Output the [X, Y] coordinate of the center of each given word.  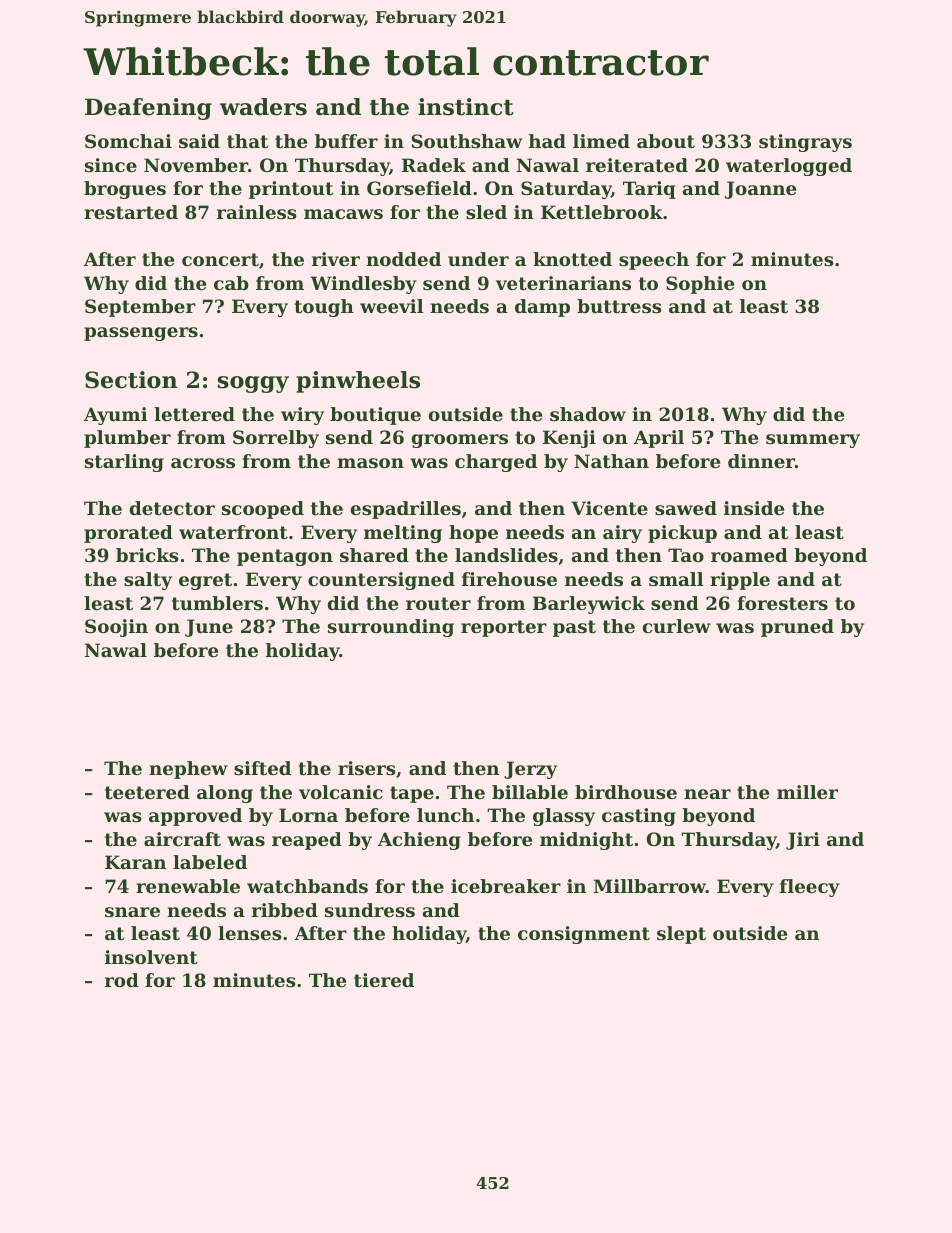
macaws [343, 214]
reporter [504, 628]
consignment [584, 935]
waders [263, 107]
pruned [797, 628]
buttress [619, 306]
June [209, 628]
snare [132, 912]
